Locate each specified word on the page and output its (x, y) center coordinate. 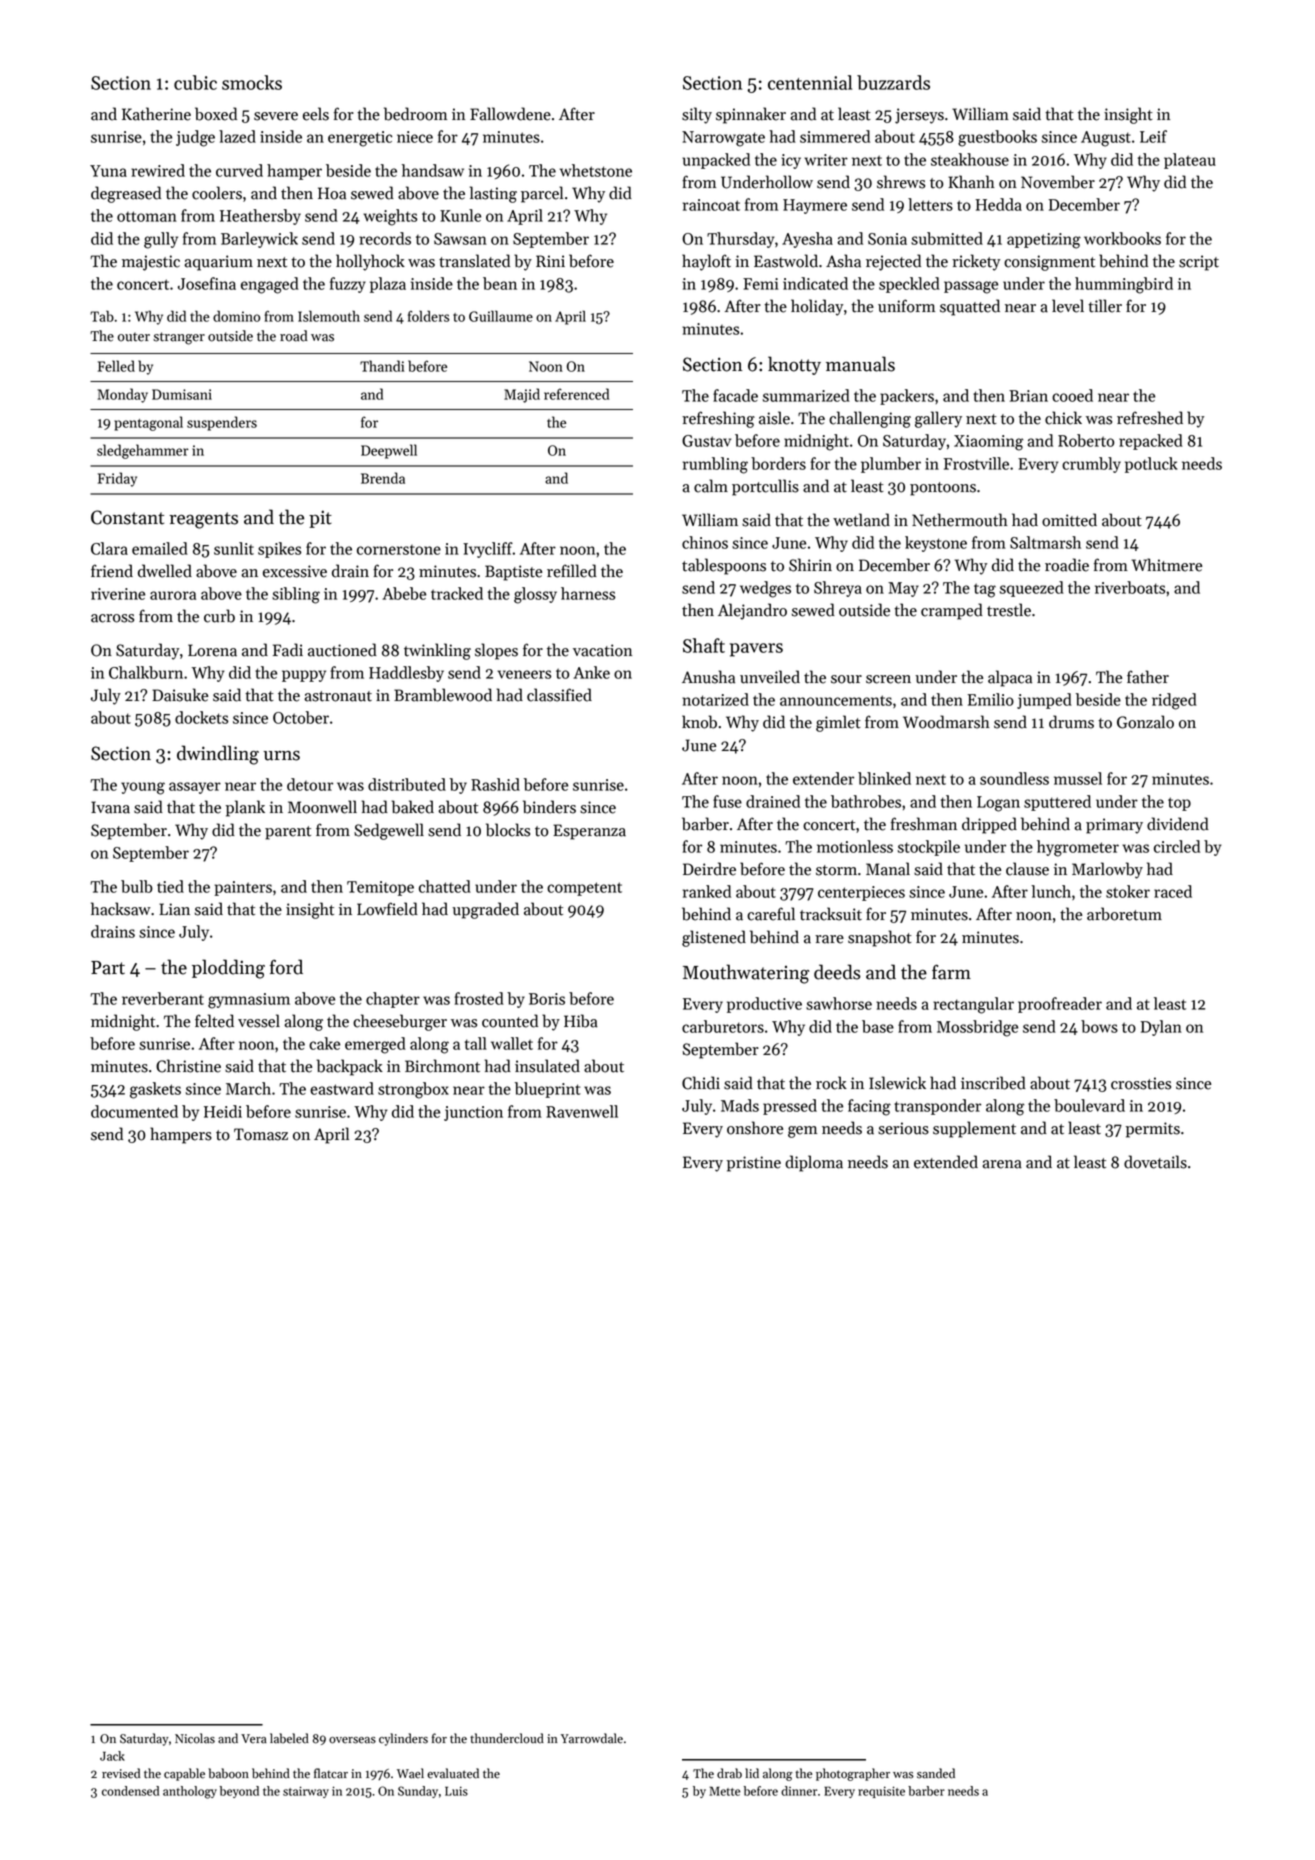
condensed (130, 1791)
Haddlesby (406, 674)
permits (1153, 1130)
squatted (970, 307)
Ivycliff (488, 550)
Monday (122, 395)
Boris (547, 999)
